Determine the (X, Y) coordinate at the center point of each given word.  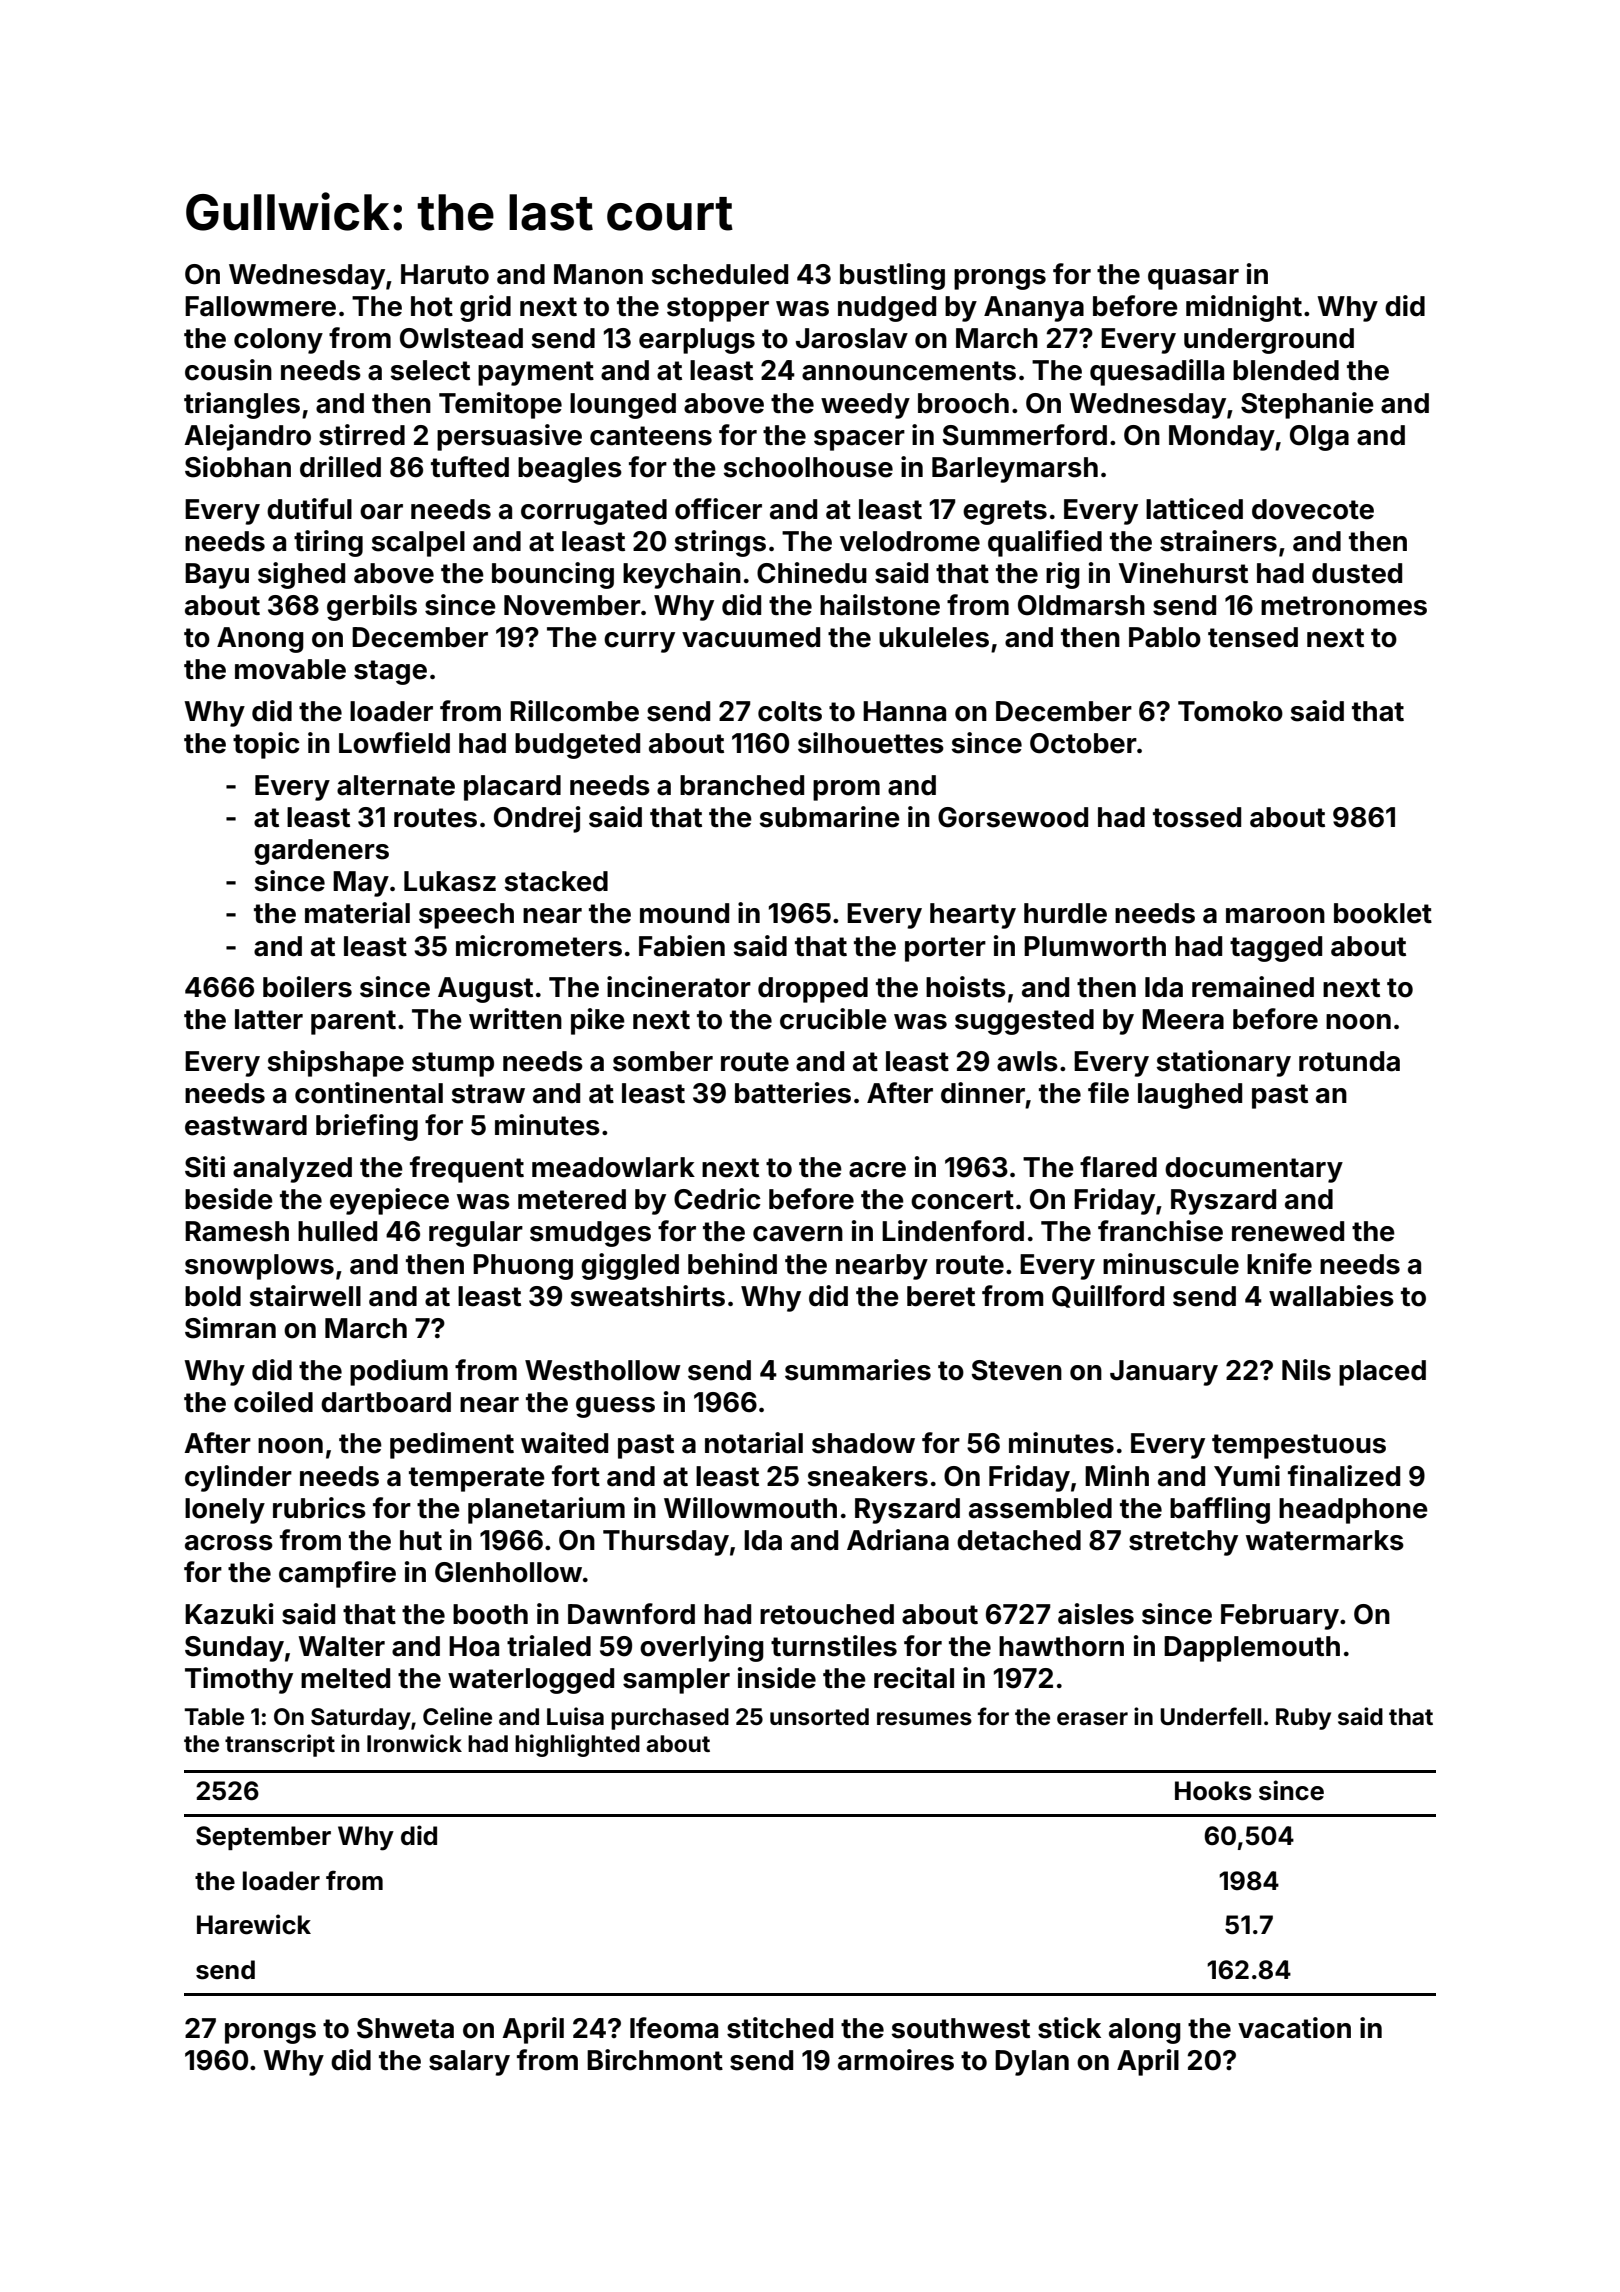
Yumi (1247, 1475)
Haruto (445, 274)
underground (1269, 341)
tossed (1197, 817)
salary (469, 2063)
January (1164, 1373)
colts (790, 711)
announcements (909, 371)
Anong (260, 640)
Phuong (523, 1267)
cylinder (238, 1478)
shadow (863, 1443)
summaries (858, 1370)
